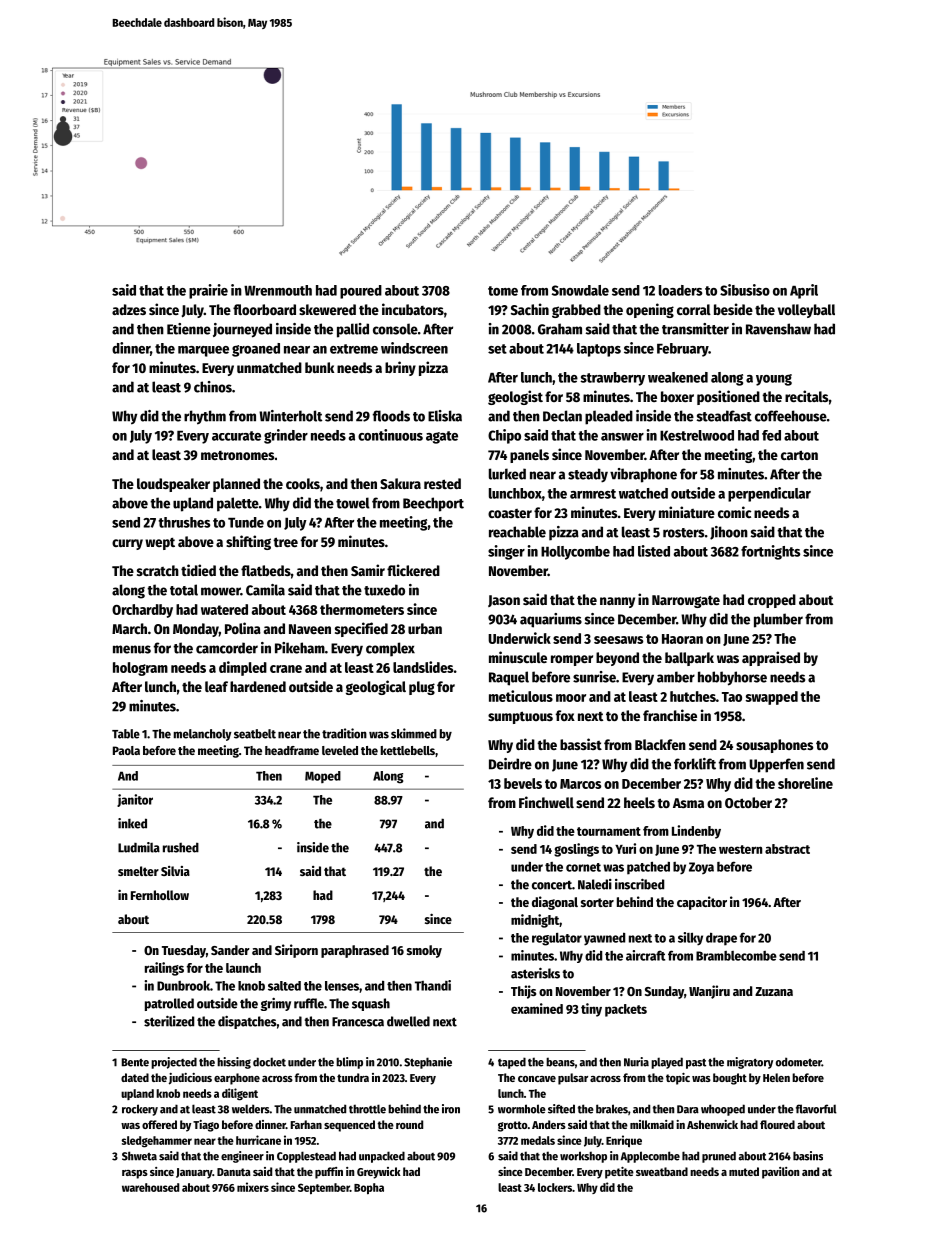 This screenshot has height=1233, width=952. Describe the element at coordinates (680, 290) in the screenshot. I see `loaders` at that location.
